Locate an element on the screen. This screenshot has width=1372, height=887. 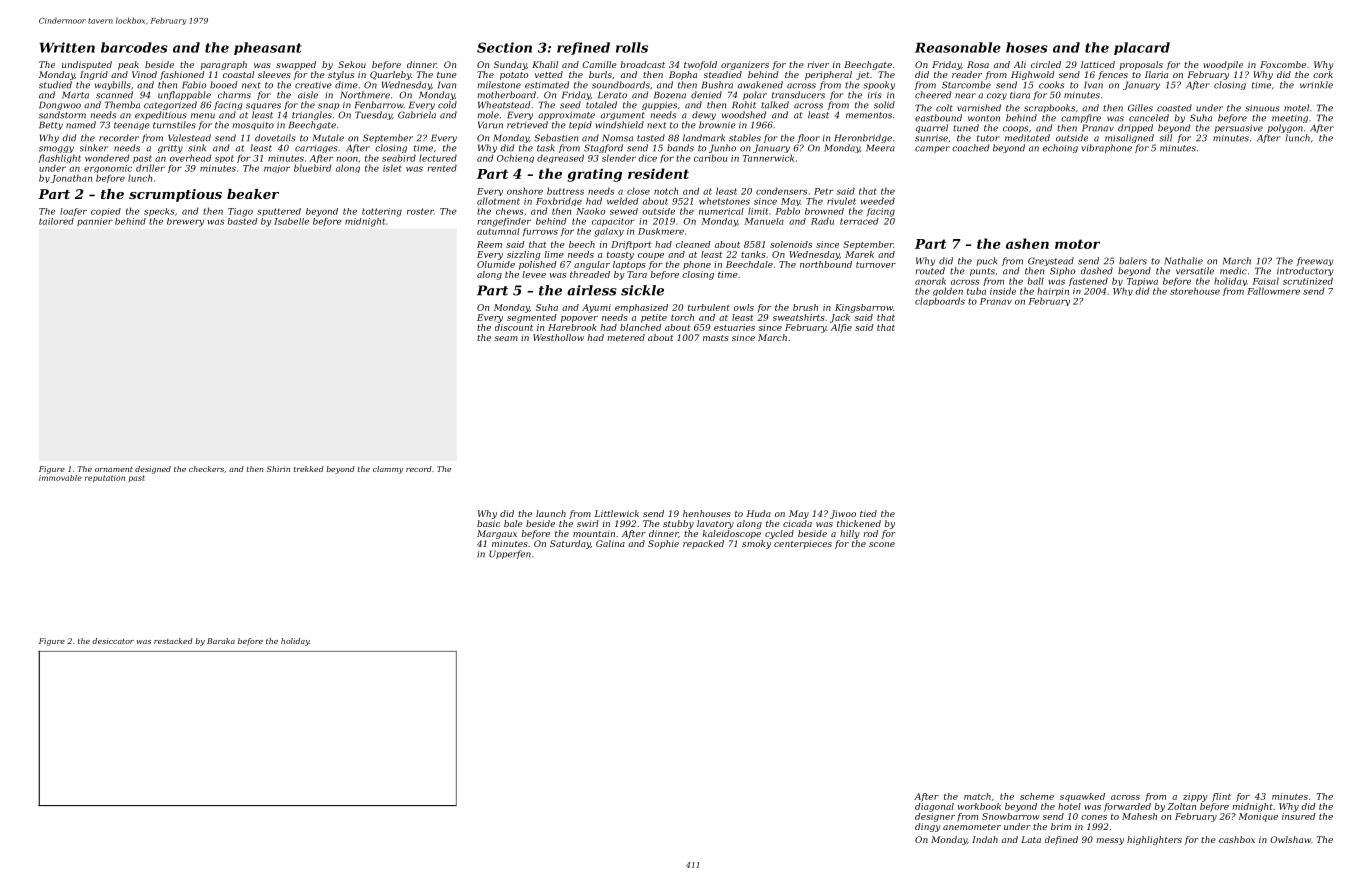
flint is located at coordinates (1221, 797).
